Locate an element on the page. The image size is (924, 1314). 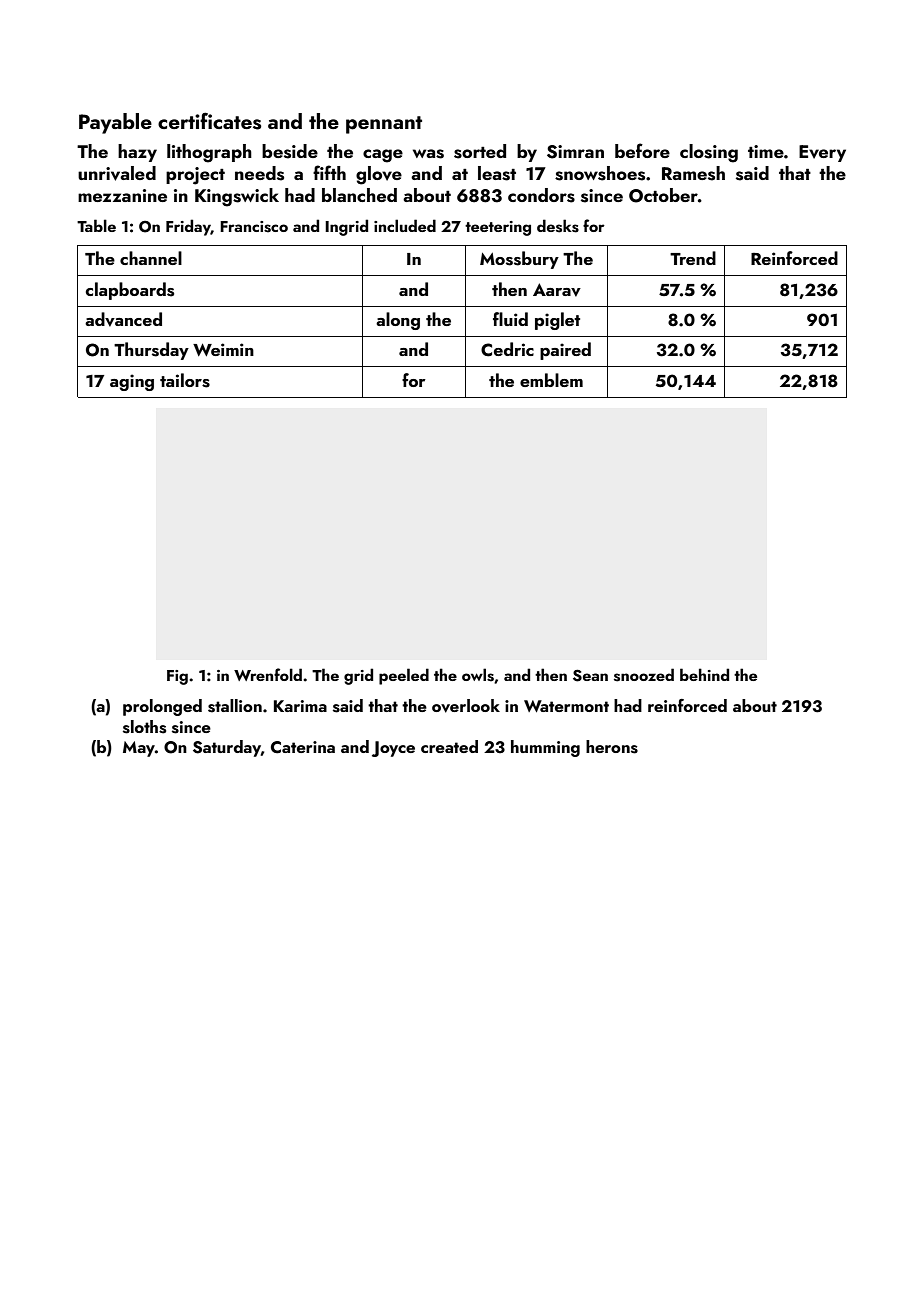
Every is located at coordinates (822, 153).
